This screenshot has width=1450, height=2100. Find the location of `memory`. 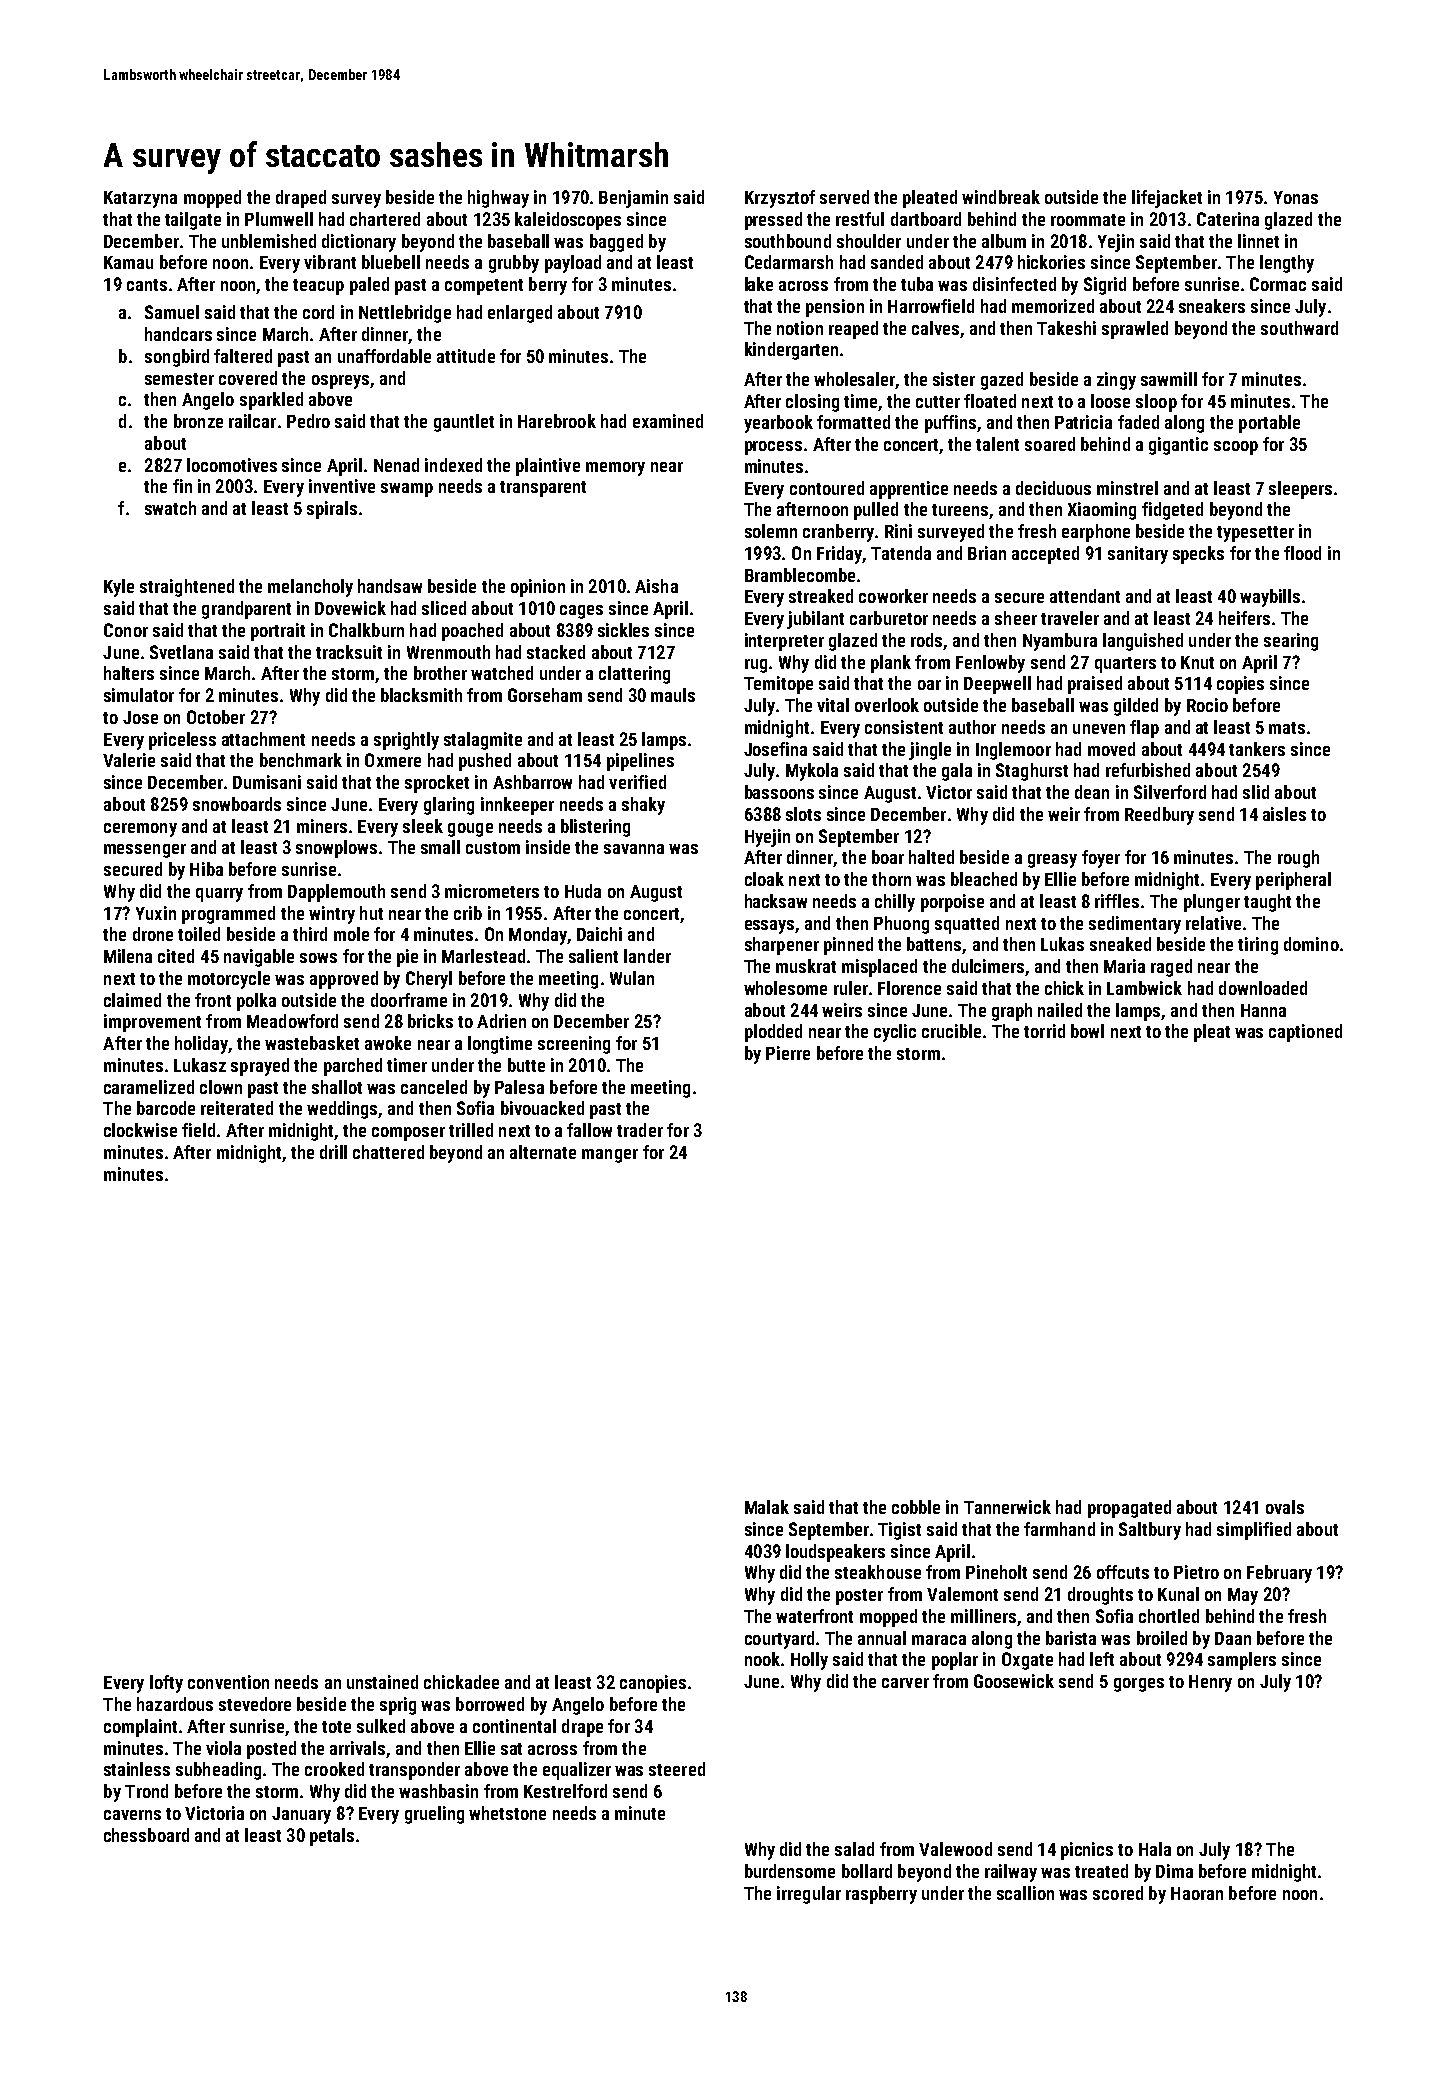

memory is located at coordinates (615, 469).
